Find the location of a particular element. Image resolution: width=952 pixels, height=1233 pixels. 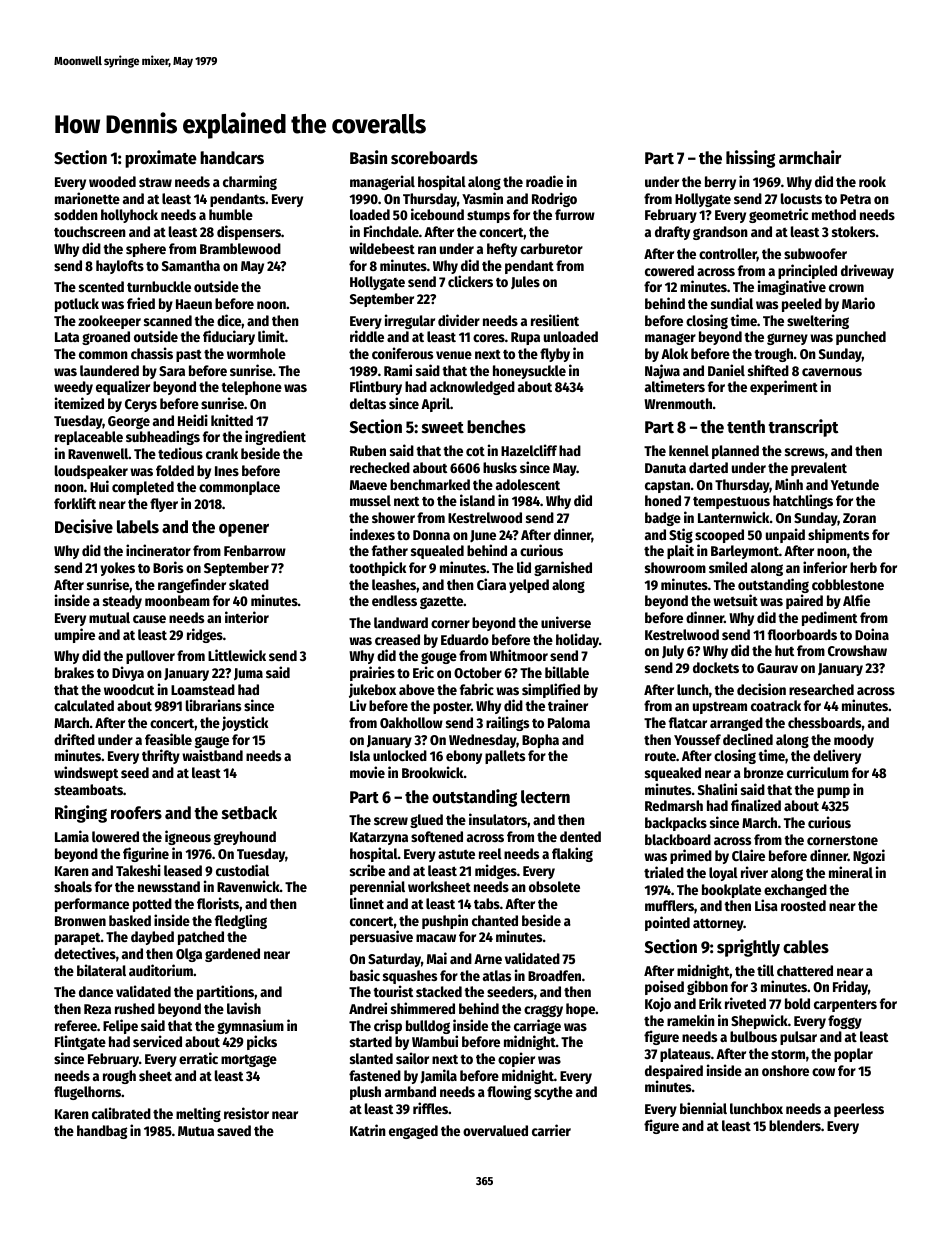

Friday is located at coordinates (850, 987).
